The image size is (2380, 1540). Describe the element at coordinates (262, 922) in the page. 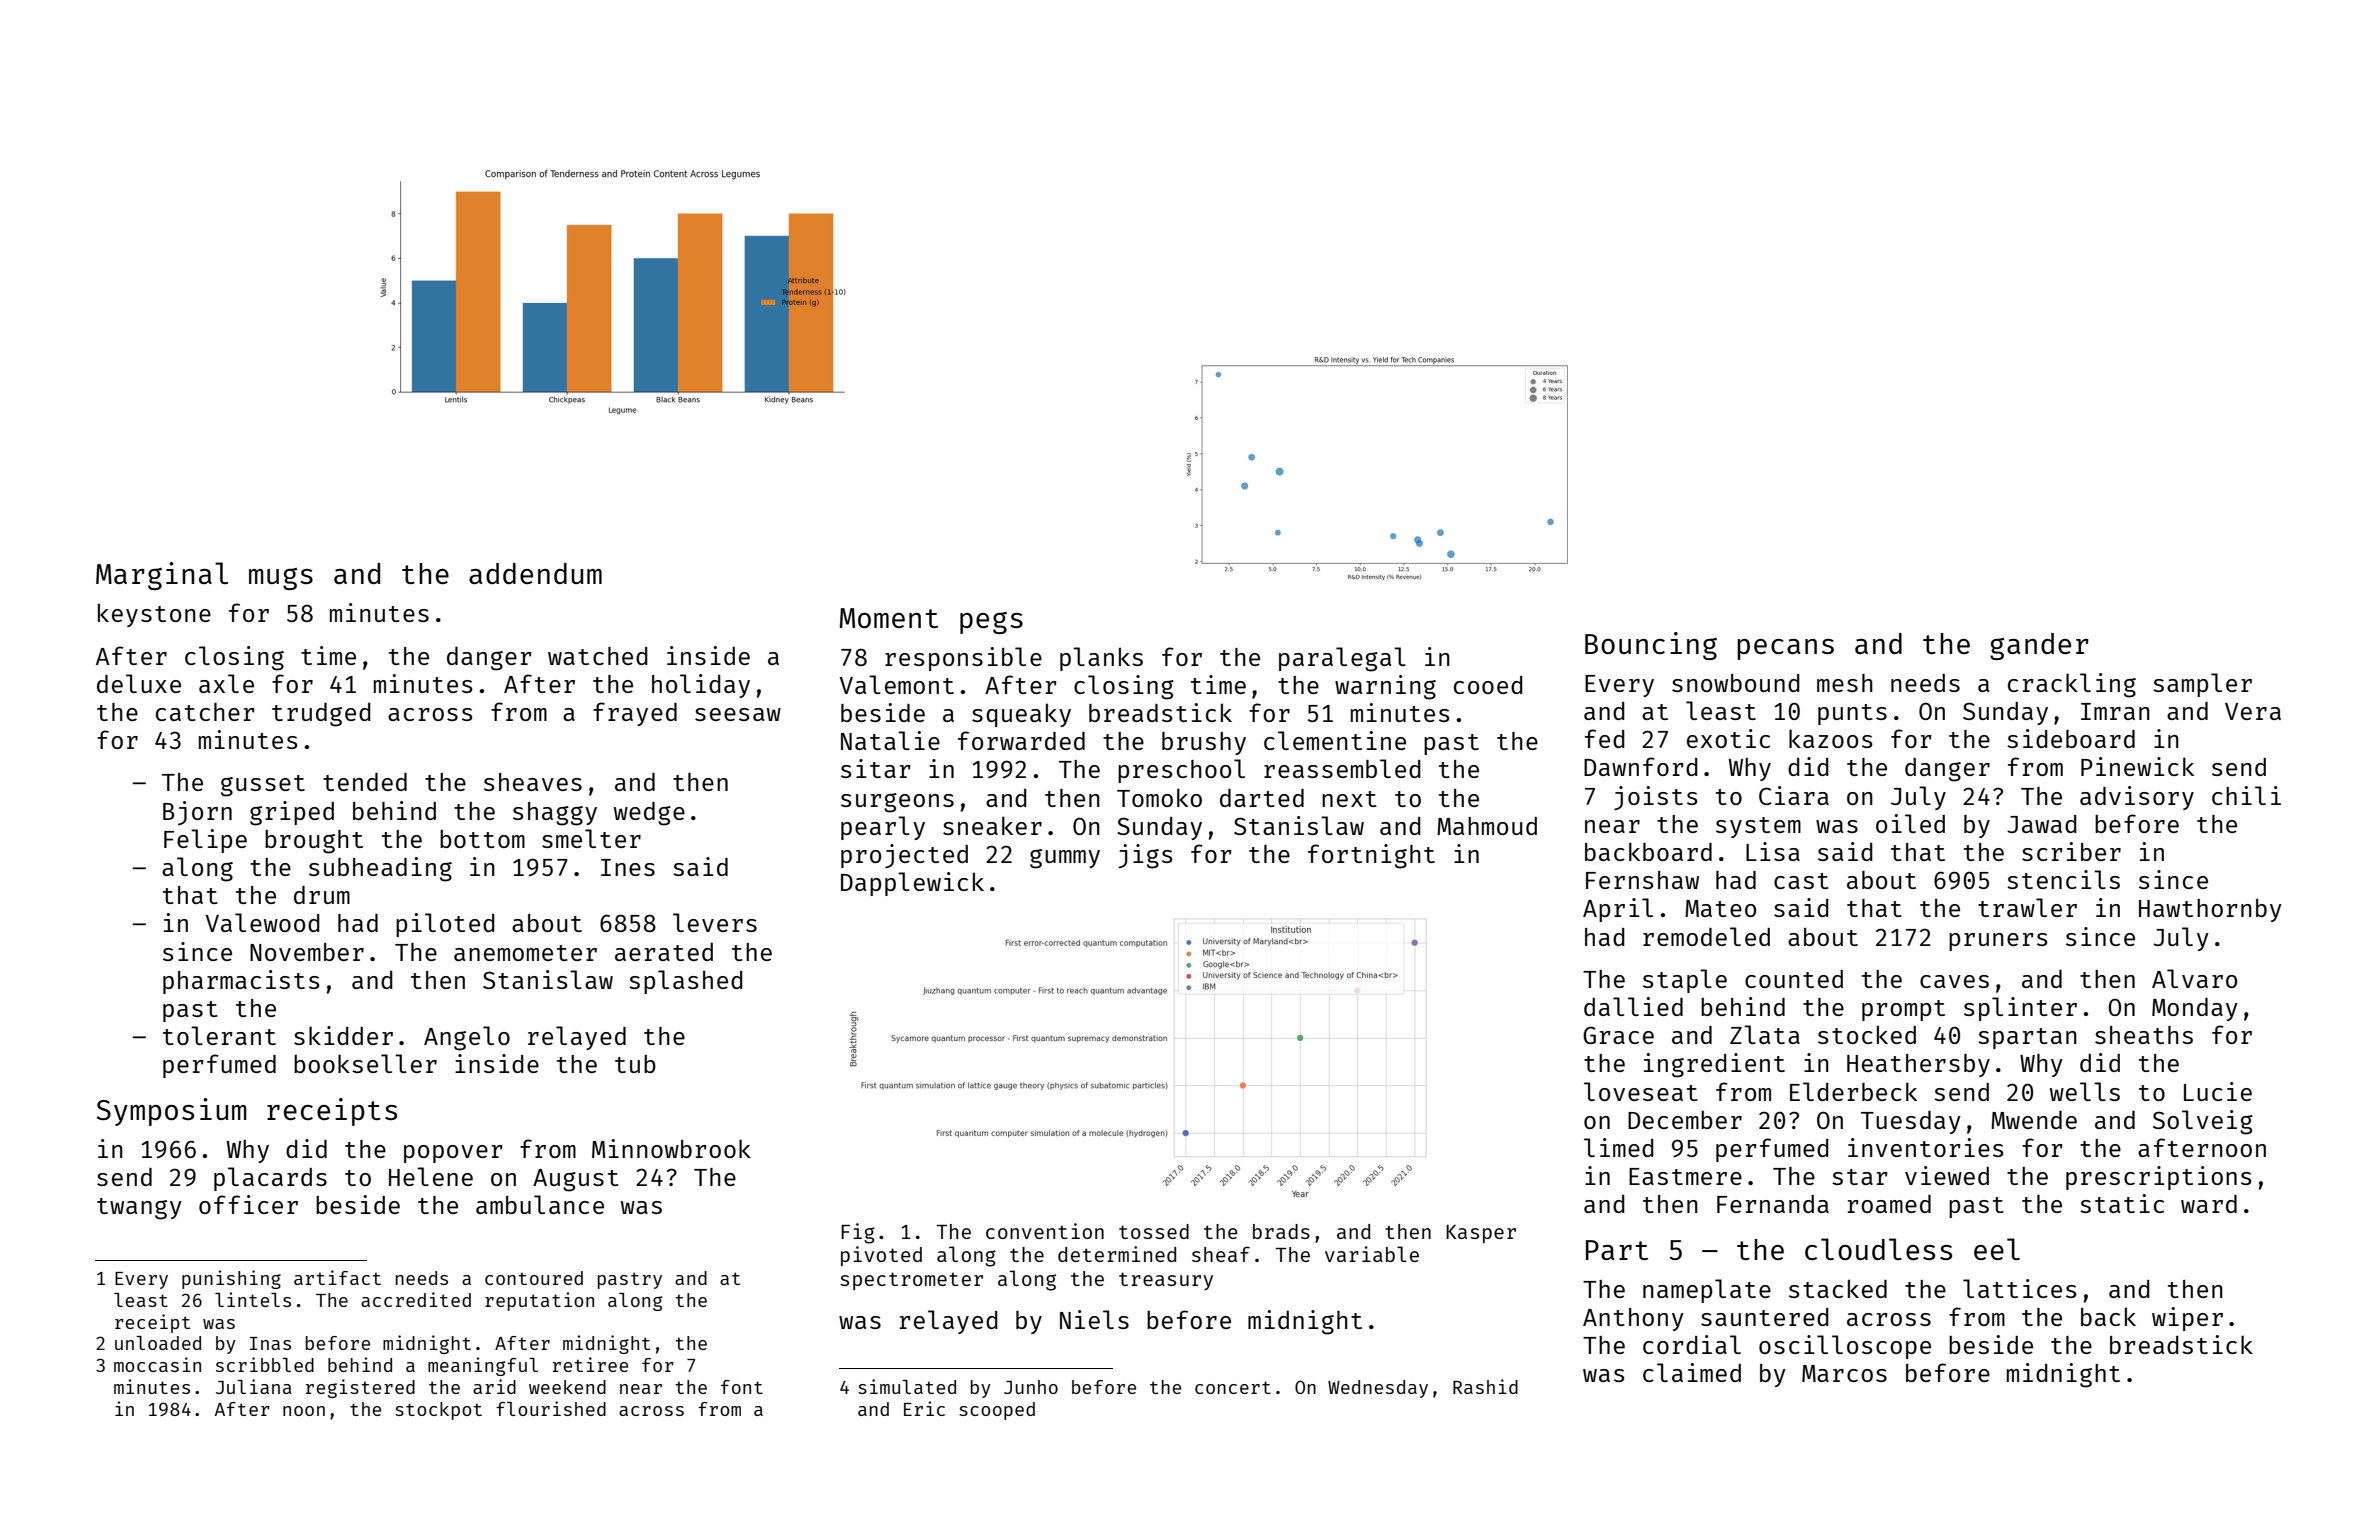

I see `Valewood` at that location.
